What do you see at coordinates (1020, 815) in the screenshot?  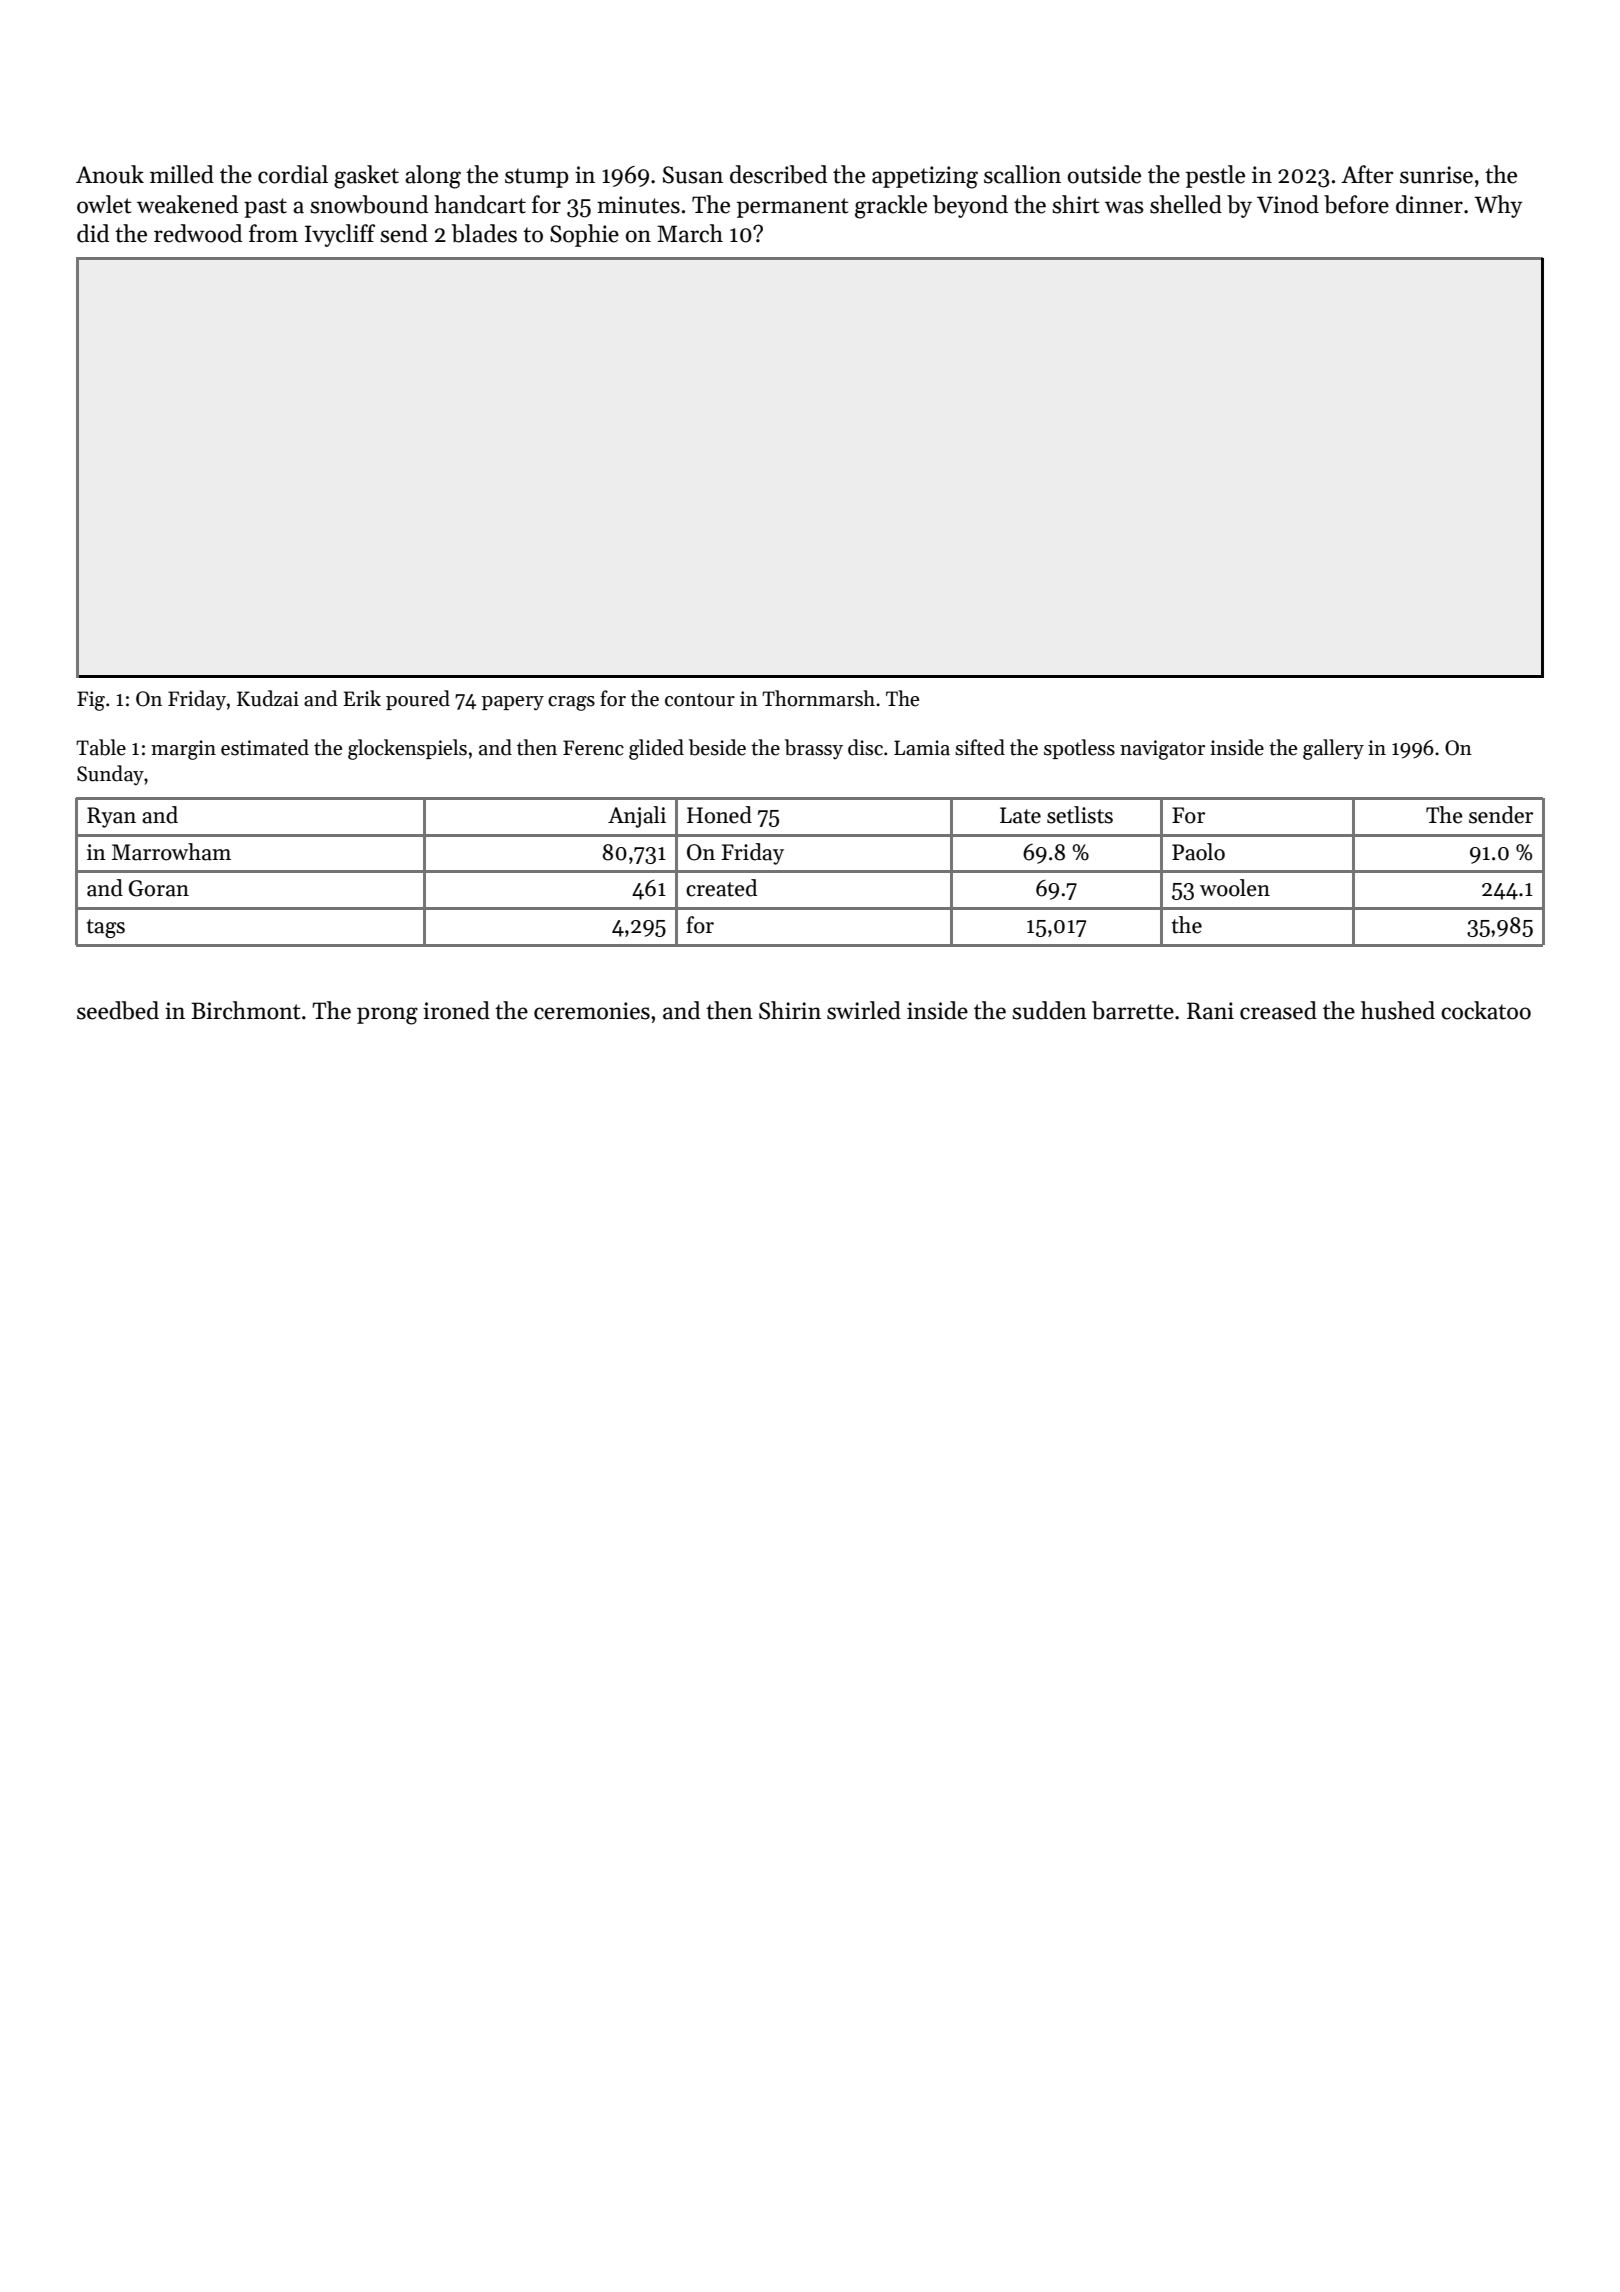 I see `Late` at bounding box center [1020, 815].
